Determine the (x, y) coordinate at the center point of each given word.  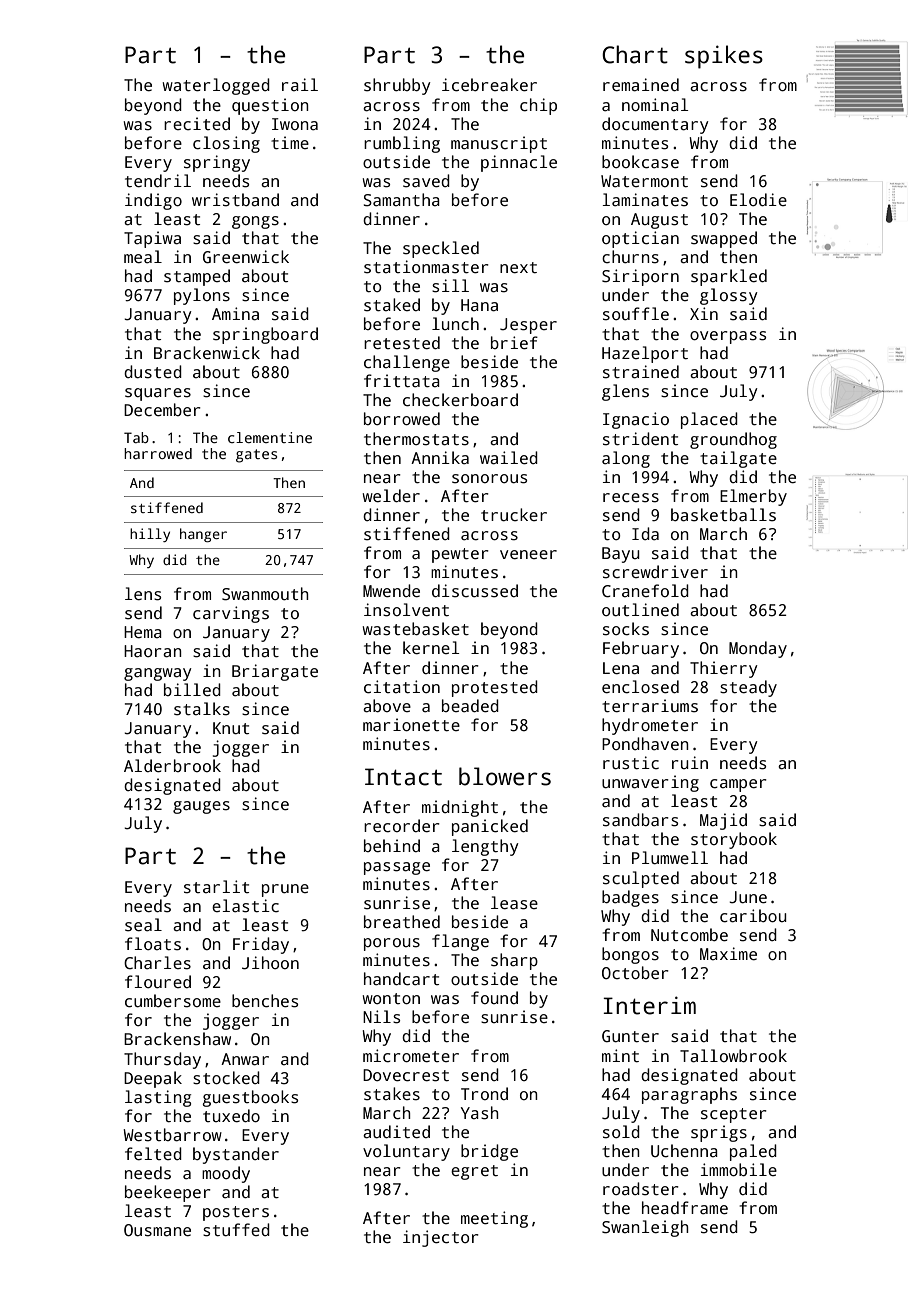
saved (426, 181)
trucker (514, 515)
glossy (728, 296)
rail (300, 84)
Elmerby (753, 497)
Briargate (275, 672)
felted (153, 1153)
